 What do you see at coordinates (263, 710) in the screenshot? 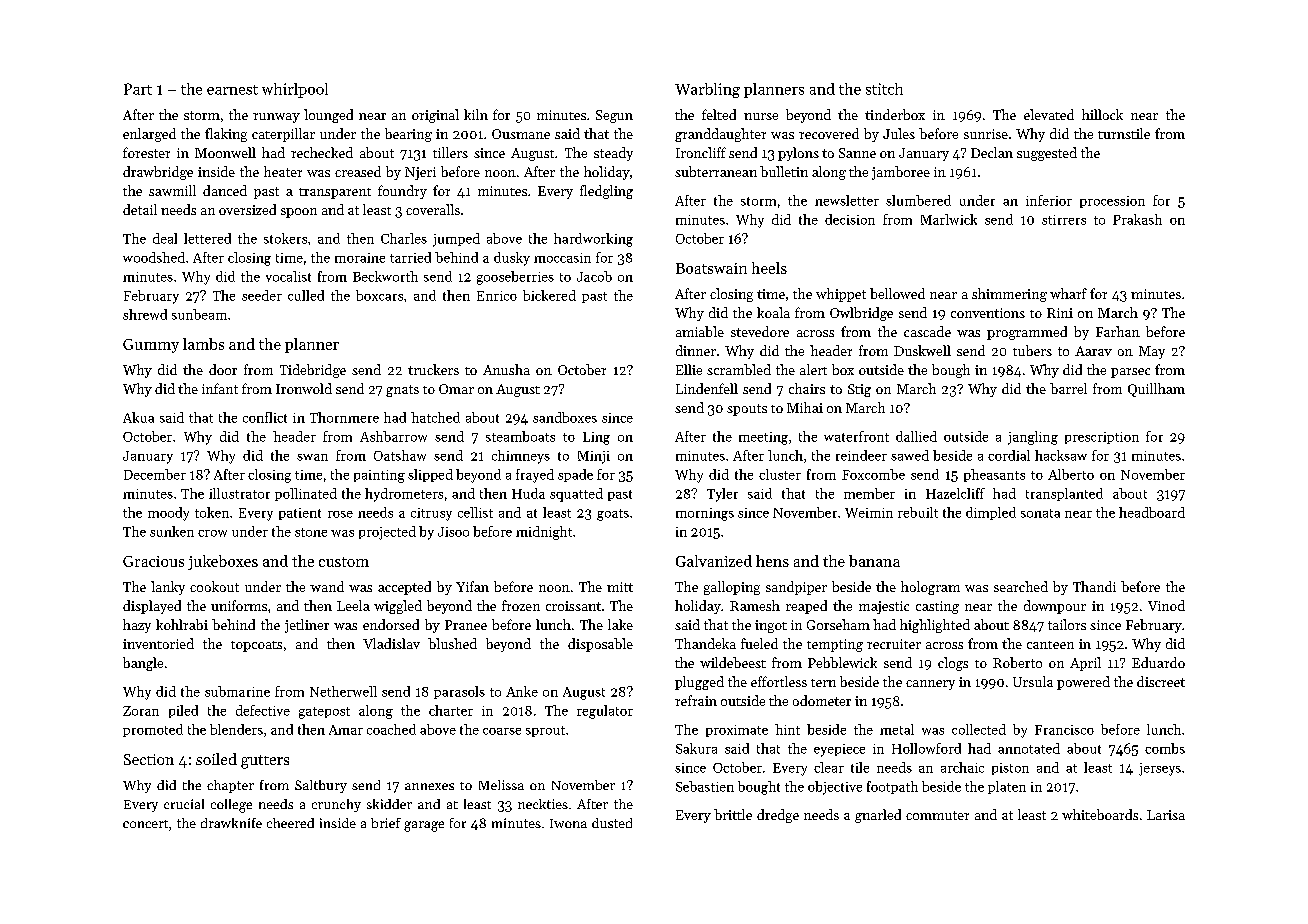
I see `defective` at bounding box center [263, 710].
